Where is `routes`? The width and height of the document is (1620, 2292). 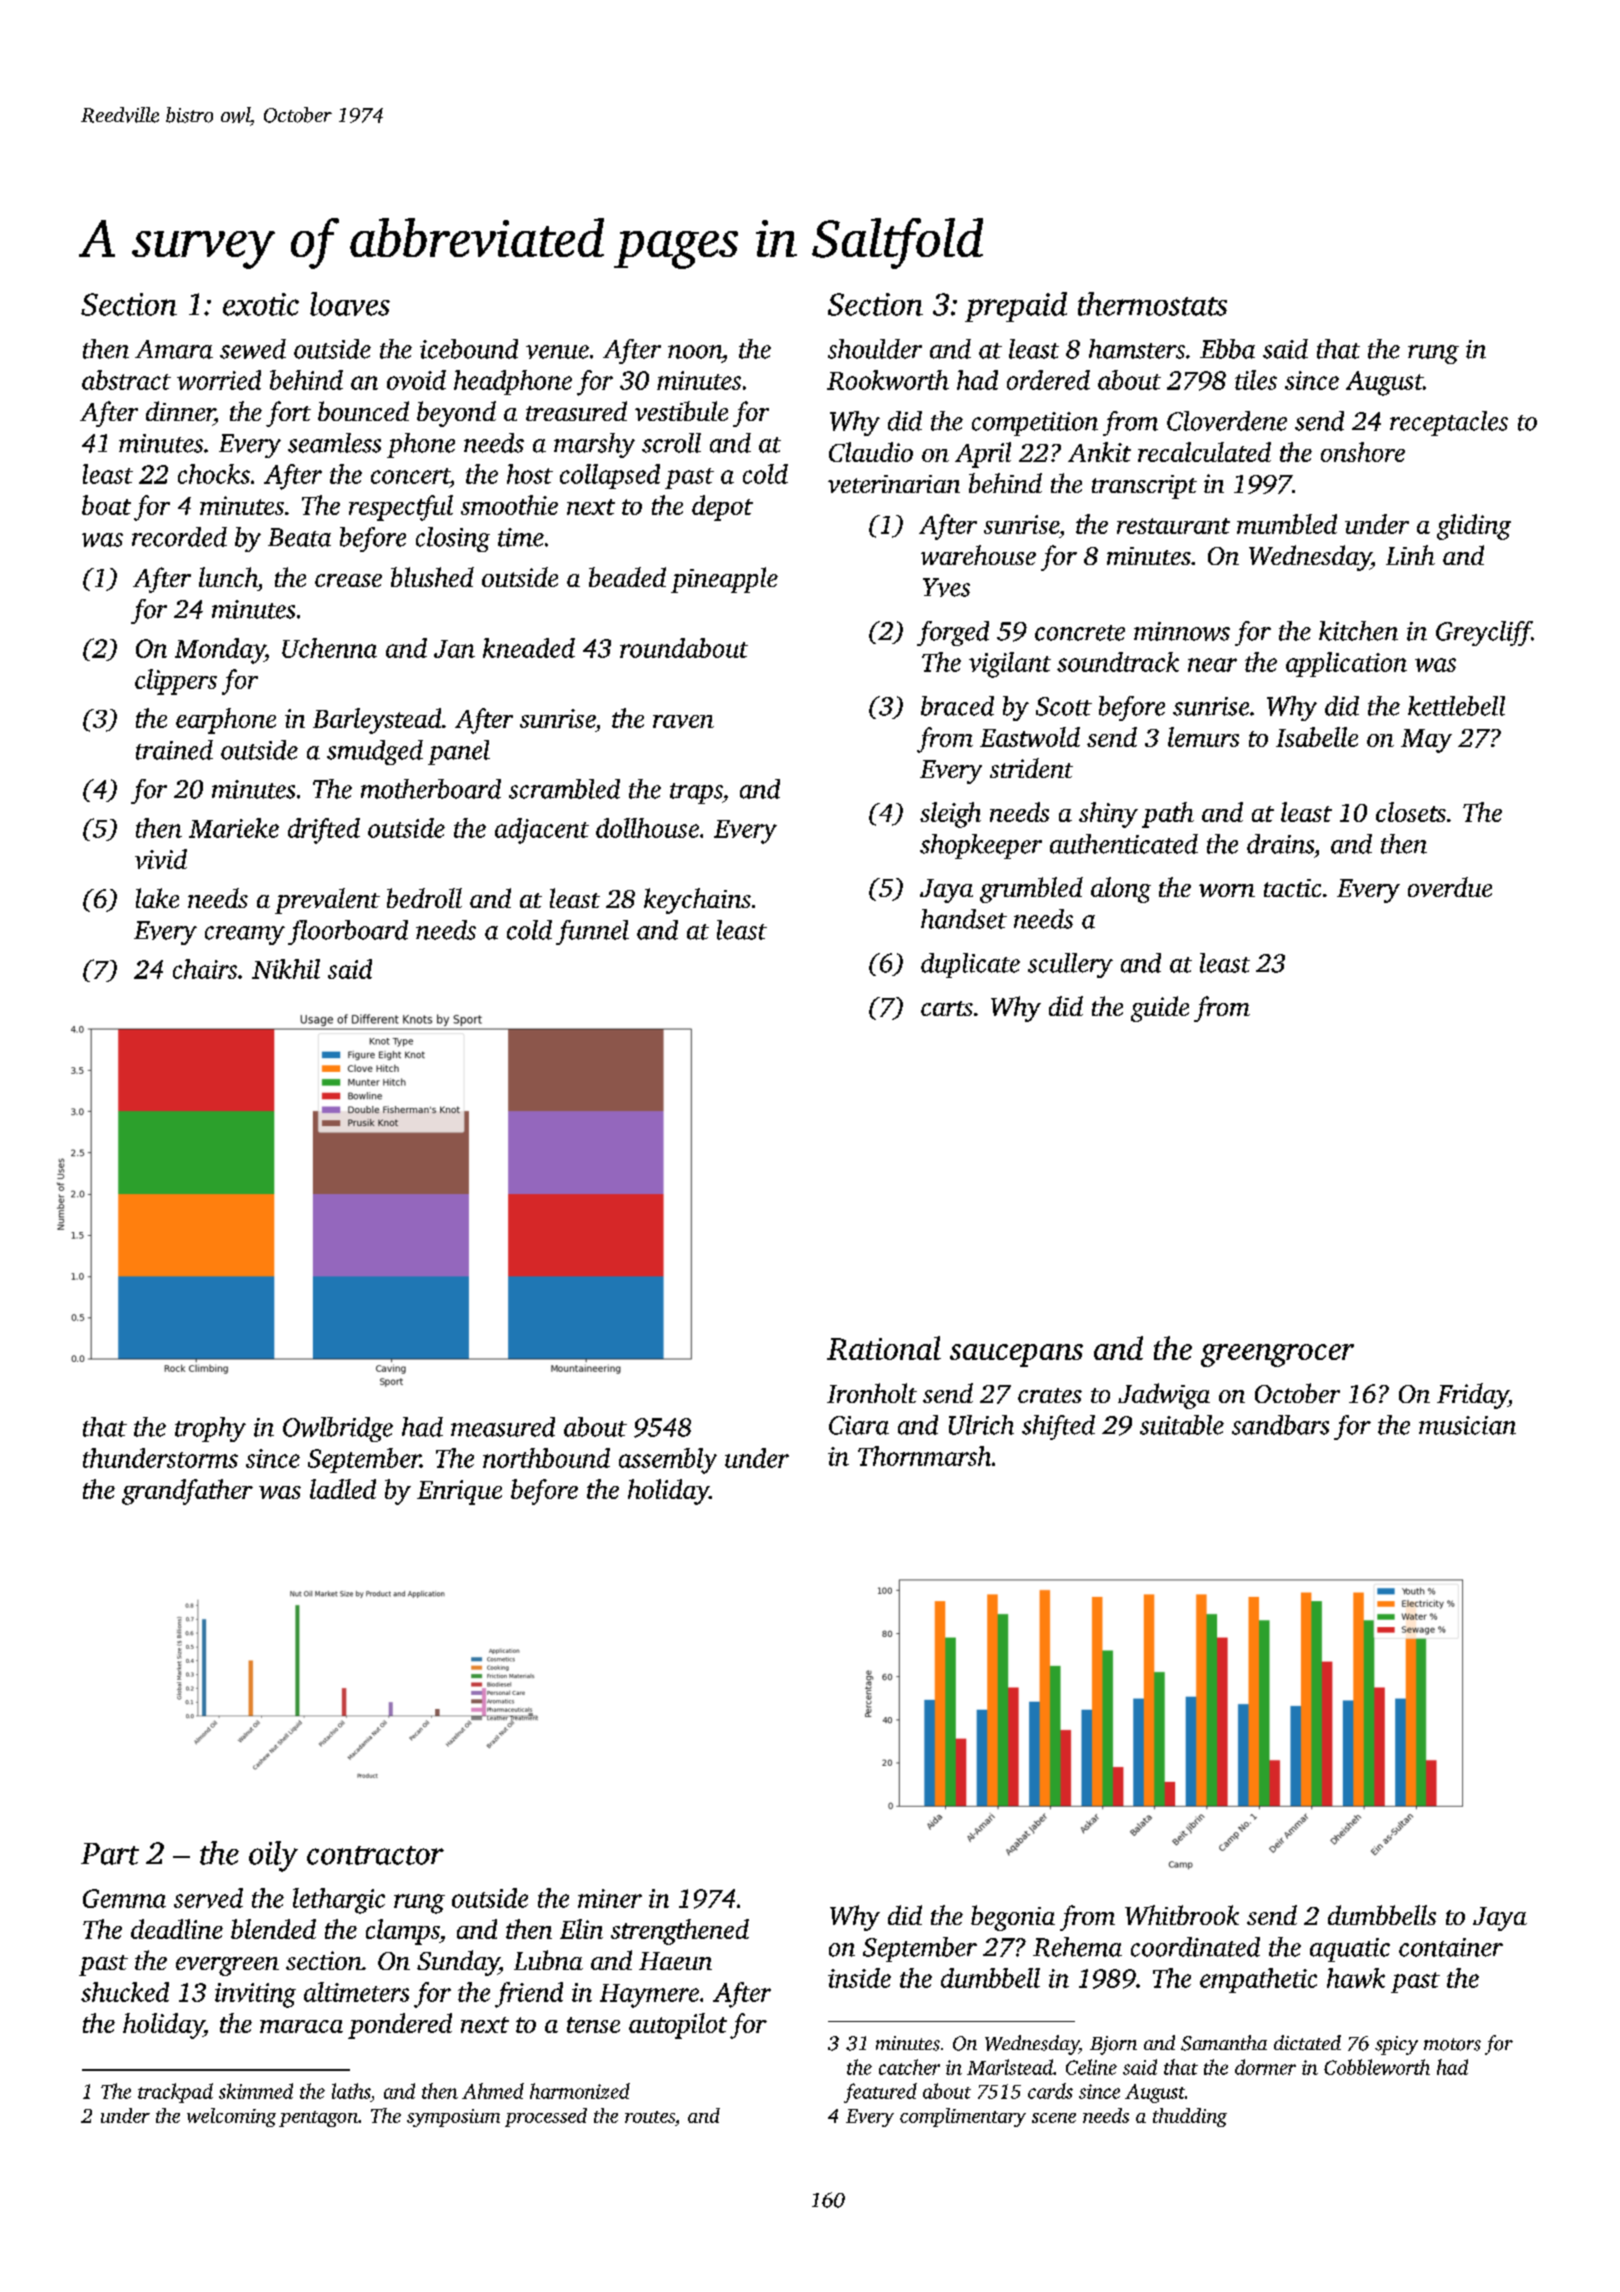
routes is located at coordinates (650, 2117).
